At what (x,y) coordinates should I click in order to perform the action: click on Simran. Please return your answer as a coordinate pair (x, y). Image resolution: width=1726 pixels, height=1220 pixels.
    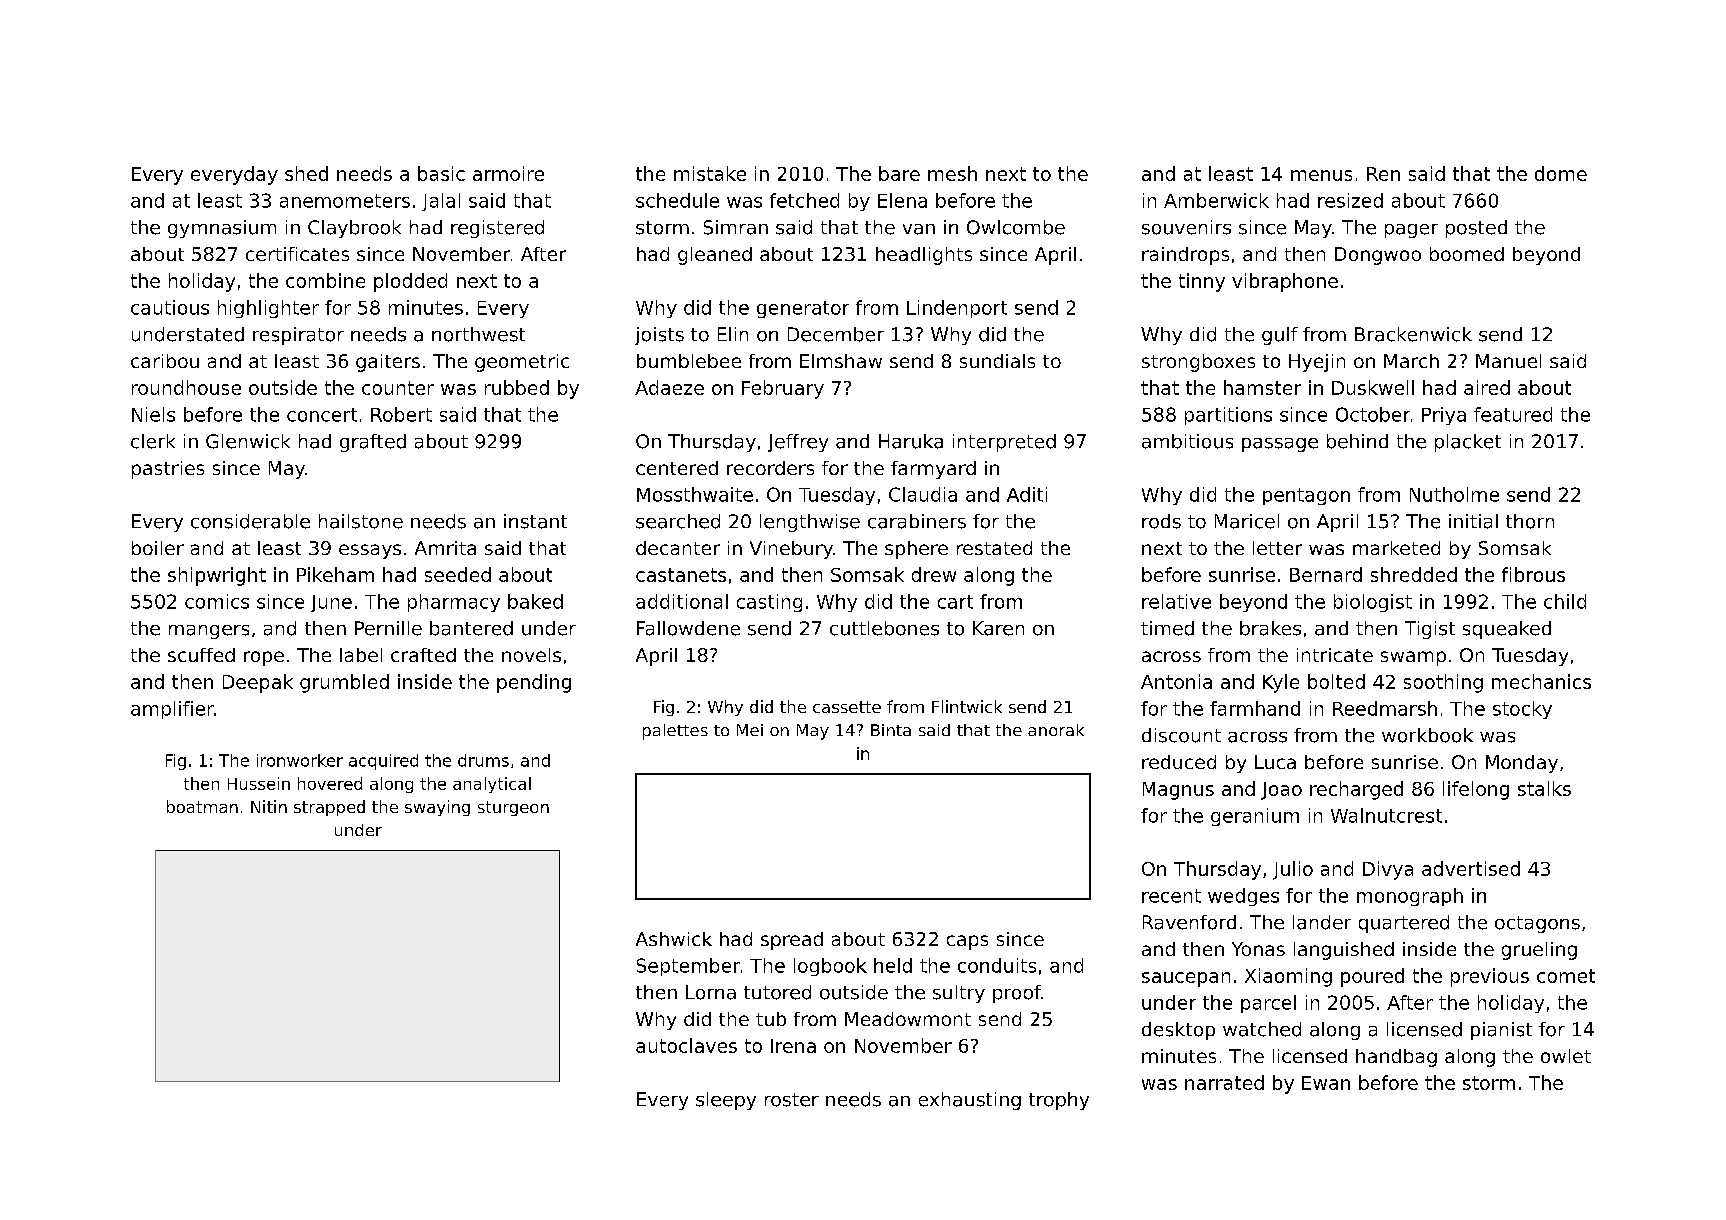
    Looking at the image, I should click on (736, 227).
